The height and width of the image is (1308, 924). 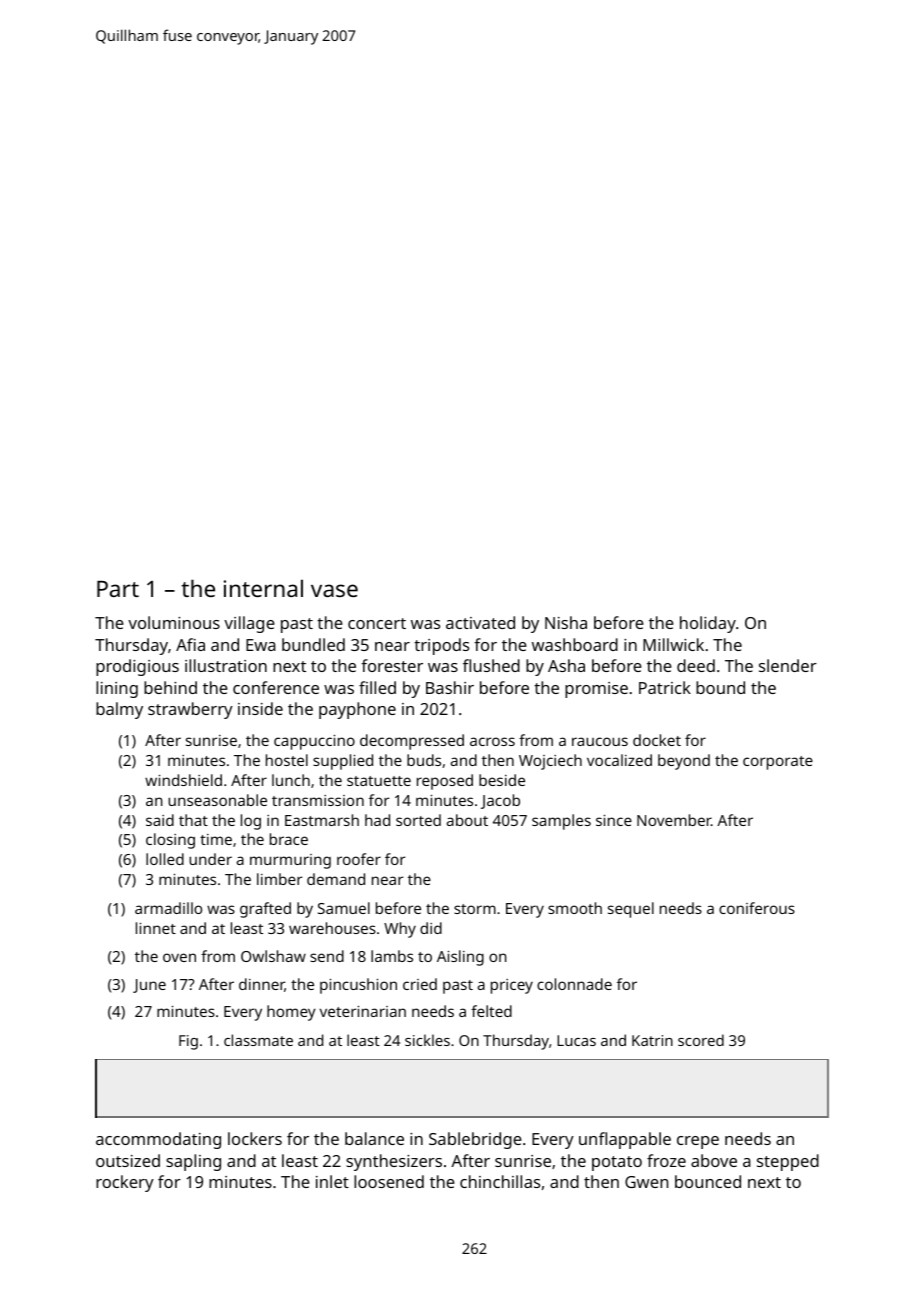 What do you see at coordinates (480, 622) in the image?
I see `activated` at bounding box center [480, 622].
